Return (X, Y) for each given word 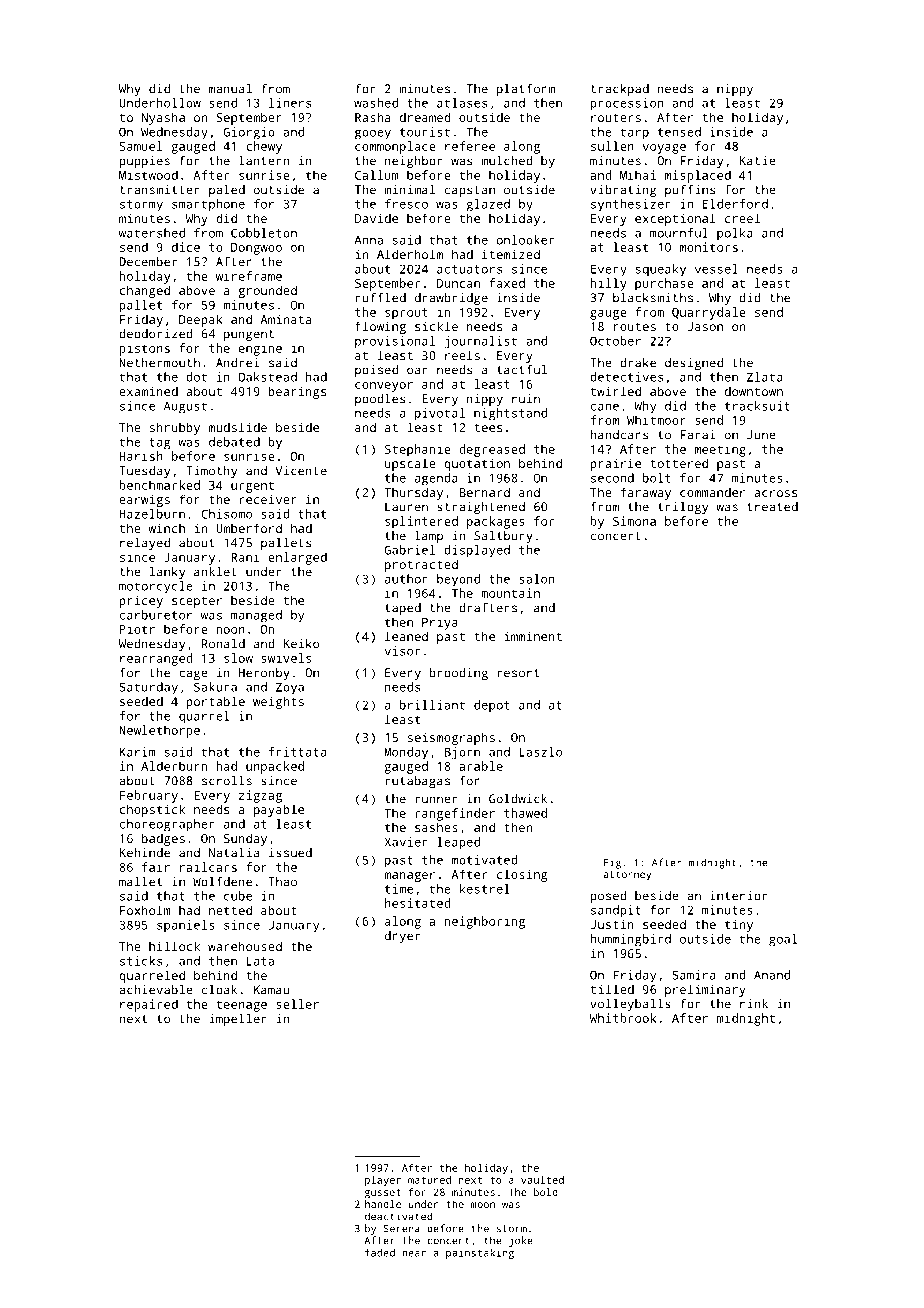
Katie (758, 161)
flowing (380, 327)
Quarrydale (709, 313)
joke (521, 1241)
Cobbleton (264, 233)
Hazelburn (152, 514)
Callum (377, 175)
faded (380, 1252)
